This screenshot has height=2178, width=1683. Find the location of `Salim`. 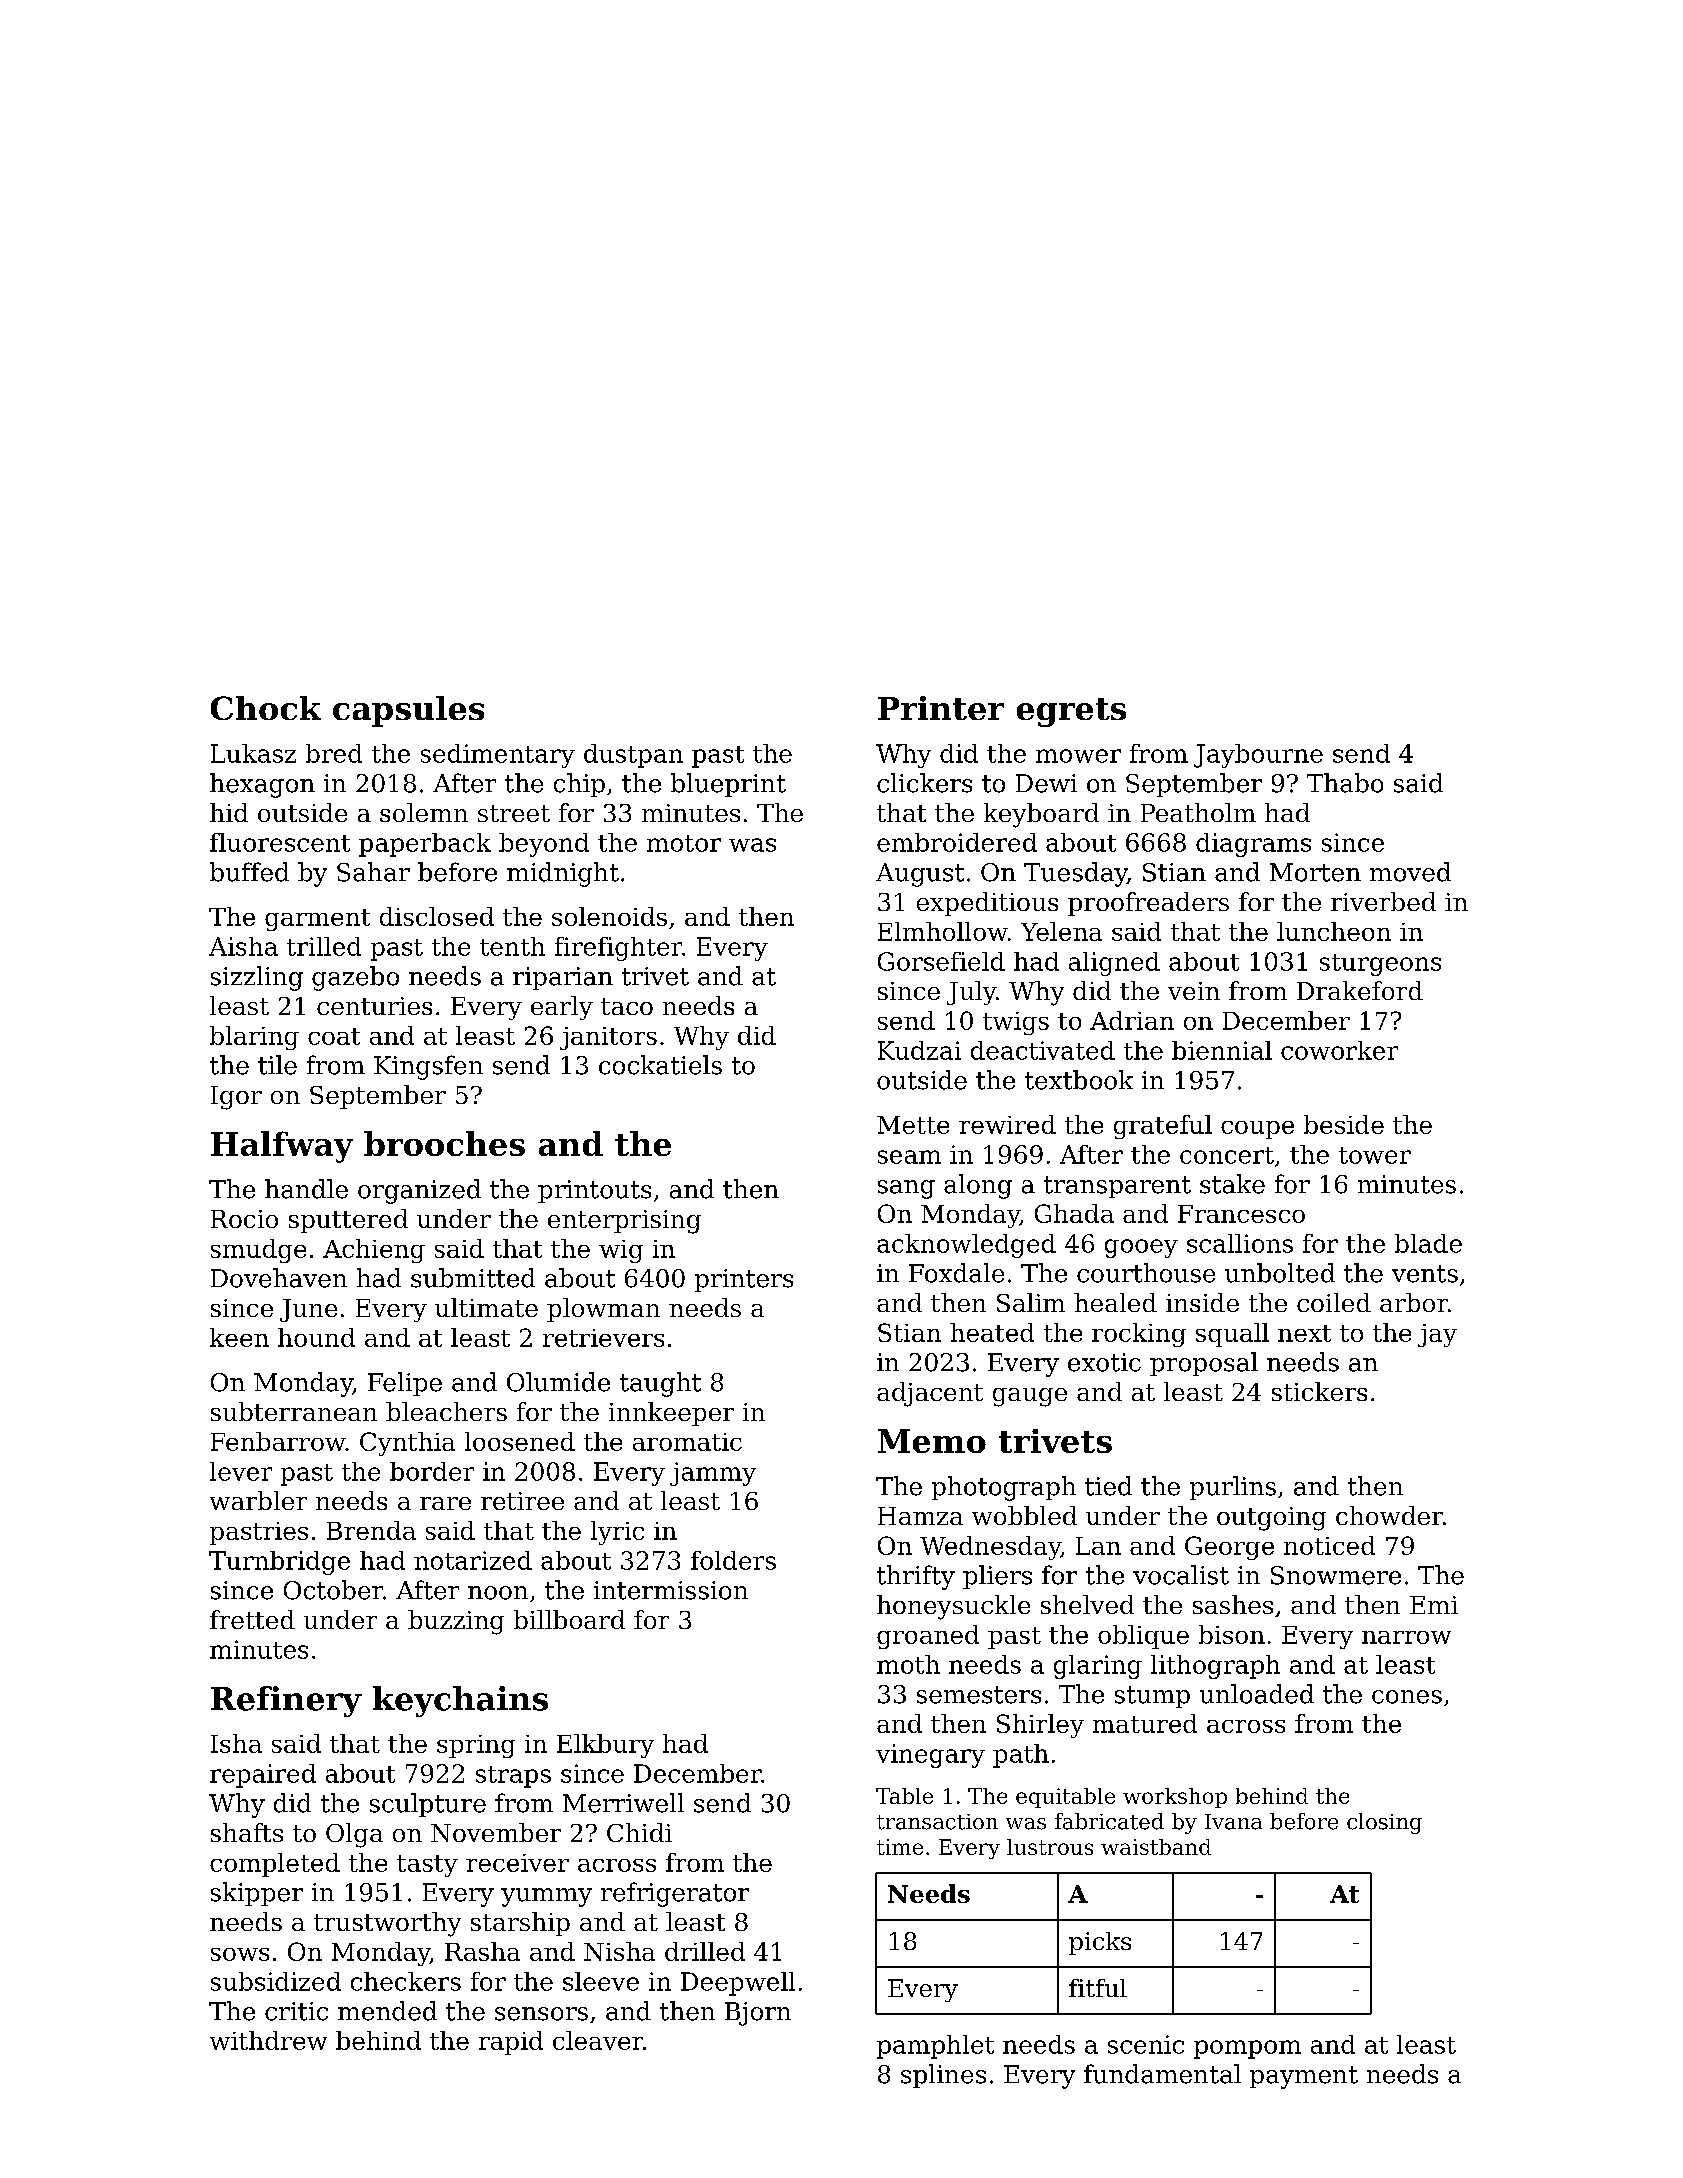

Salim is located at coordinates (1031, 1302).
